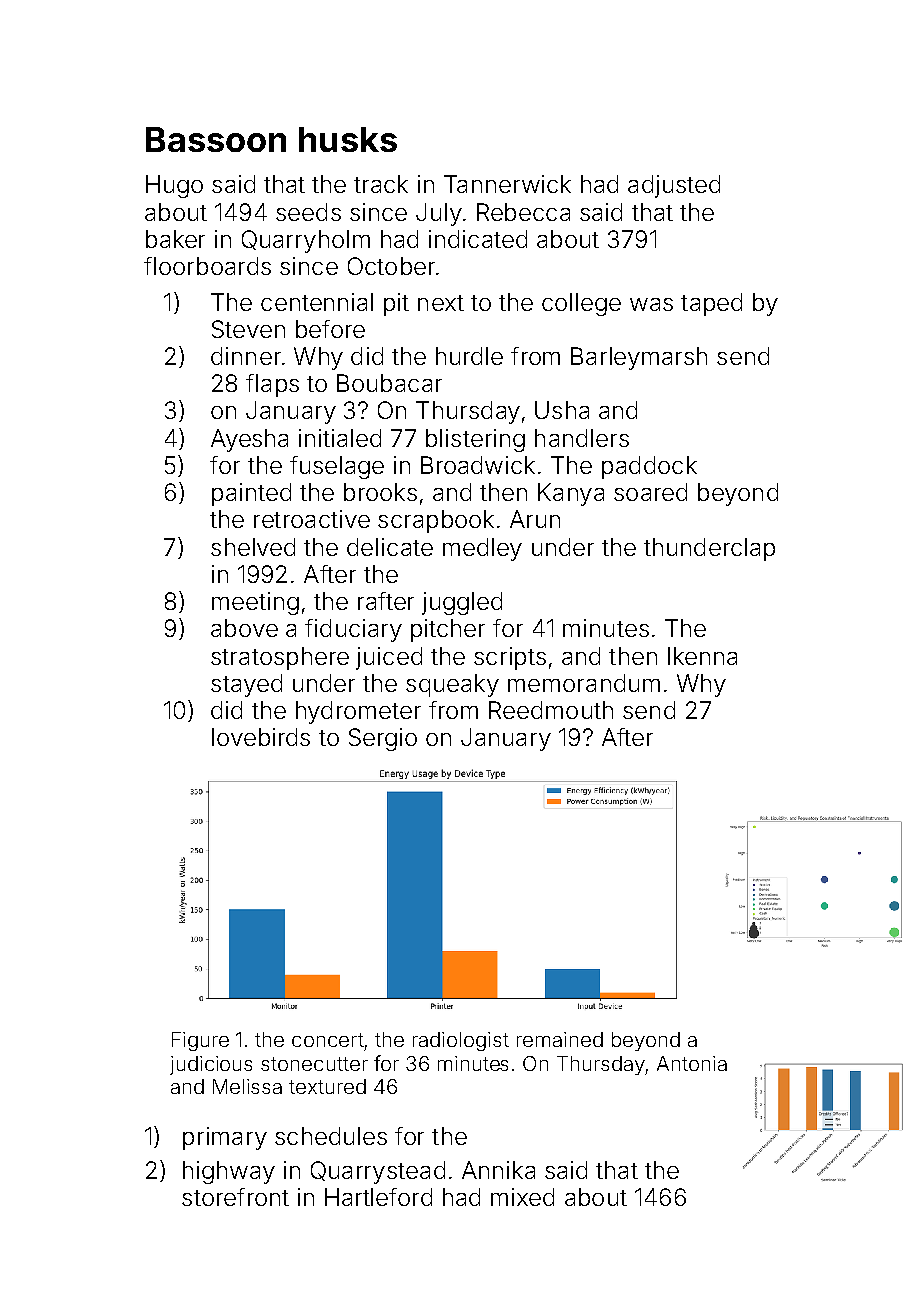 This image has height=1314, width=924. I want to click on Sergio, so click(383, 739).
